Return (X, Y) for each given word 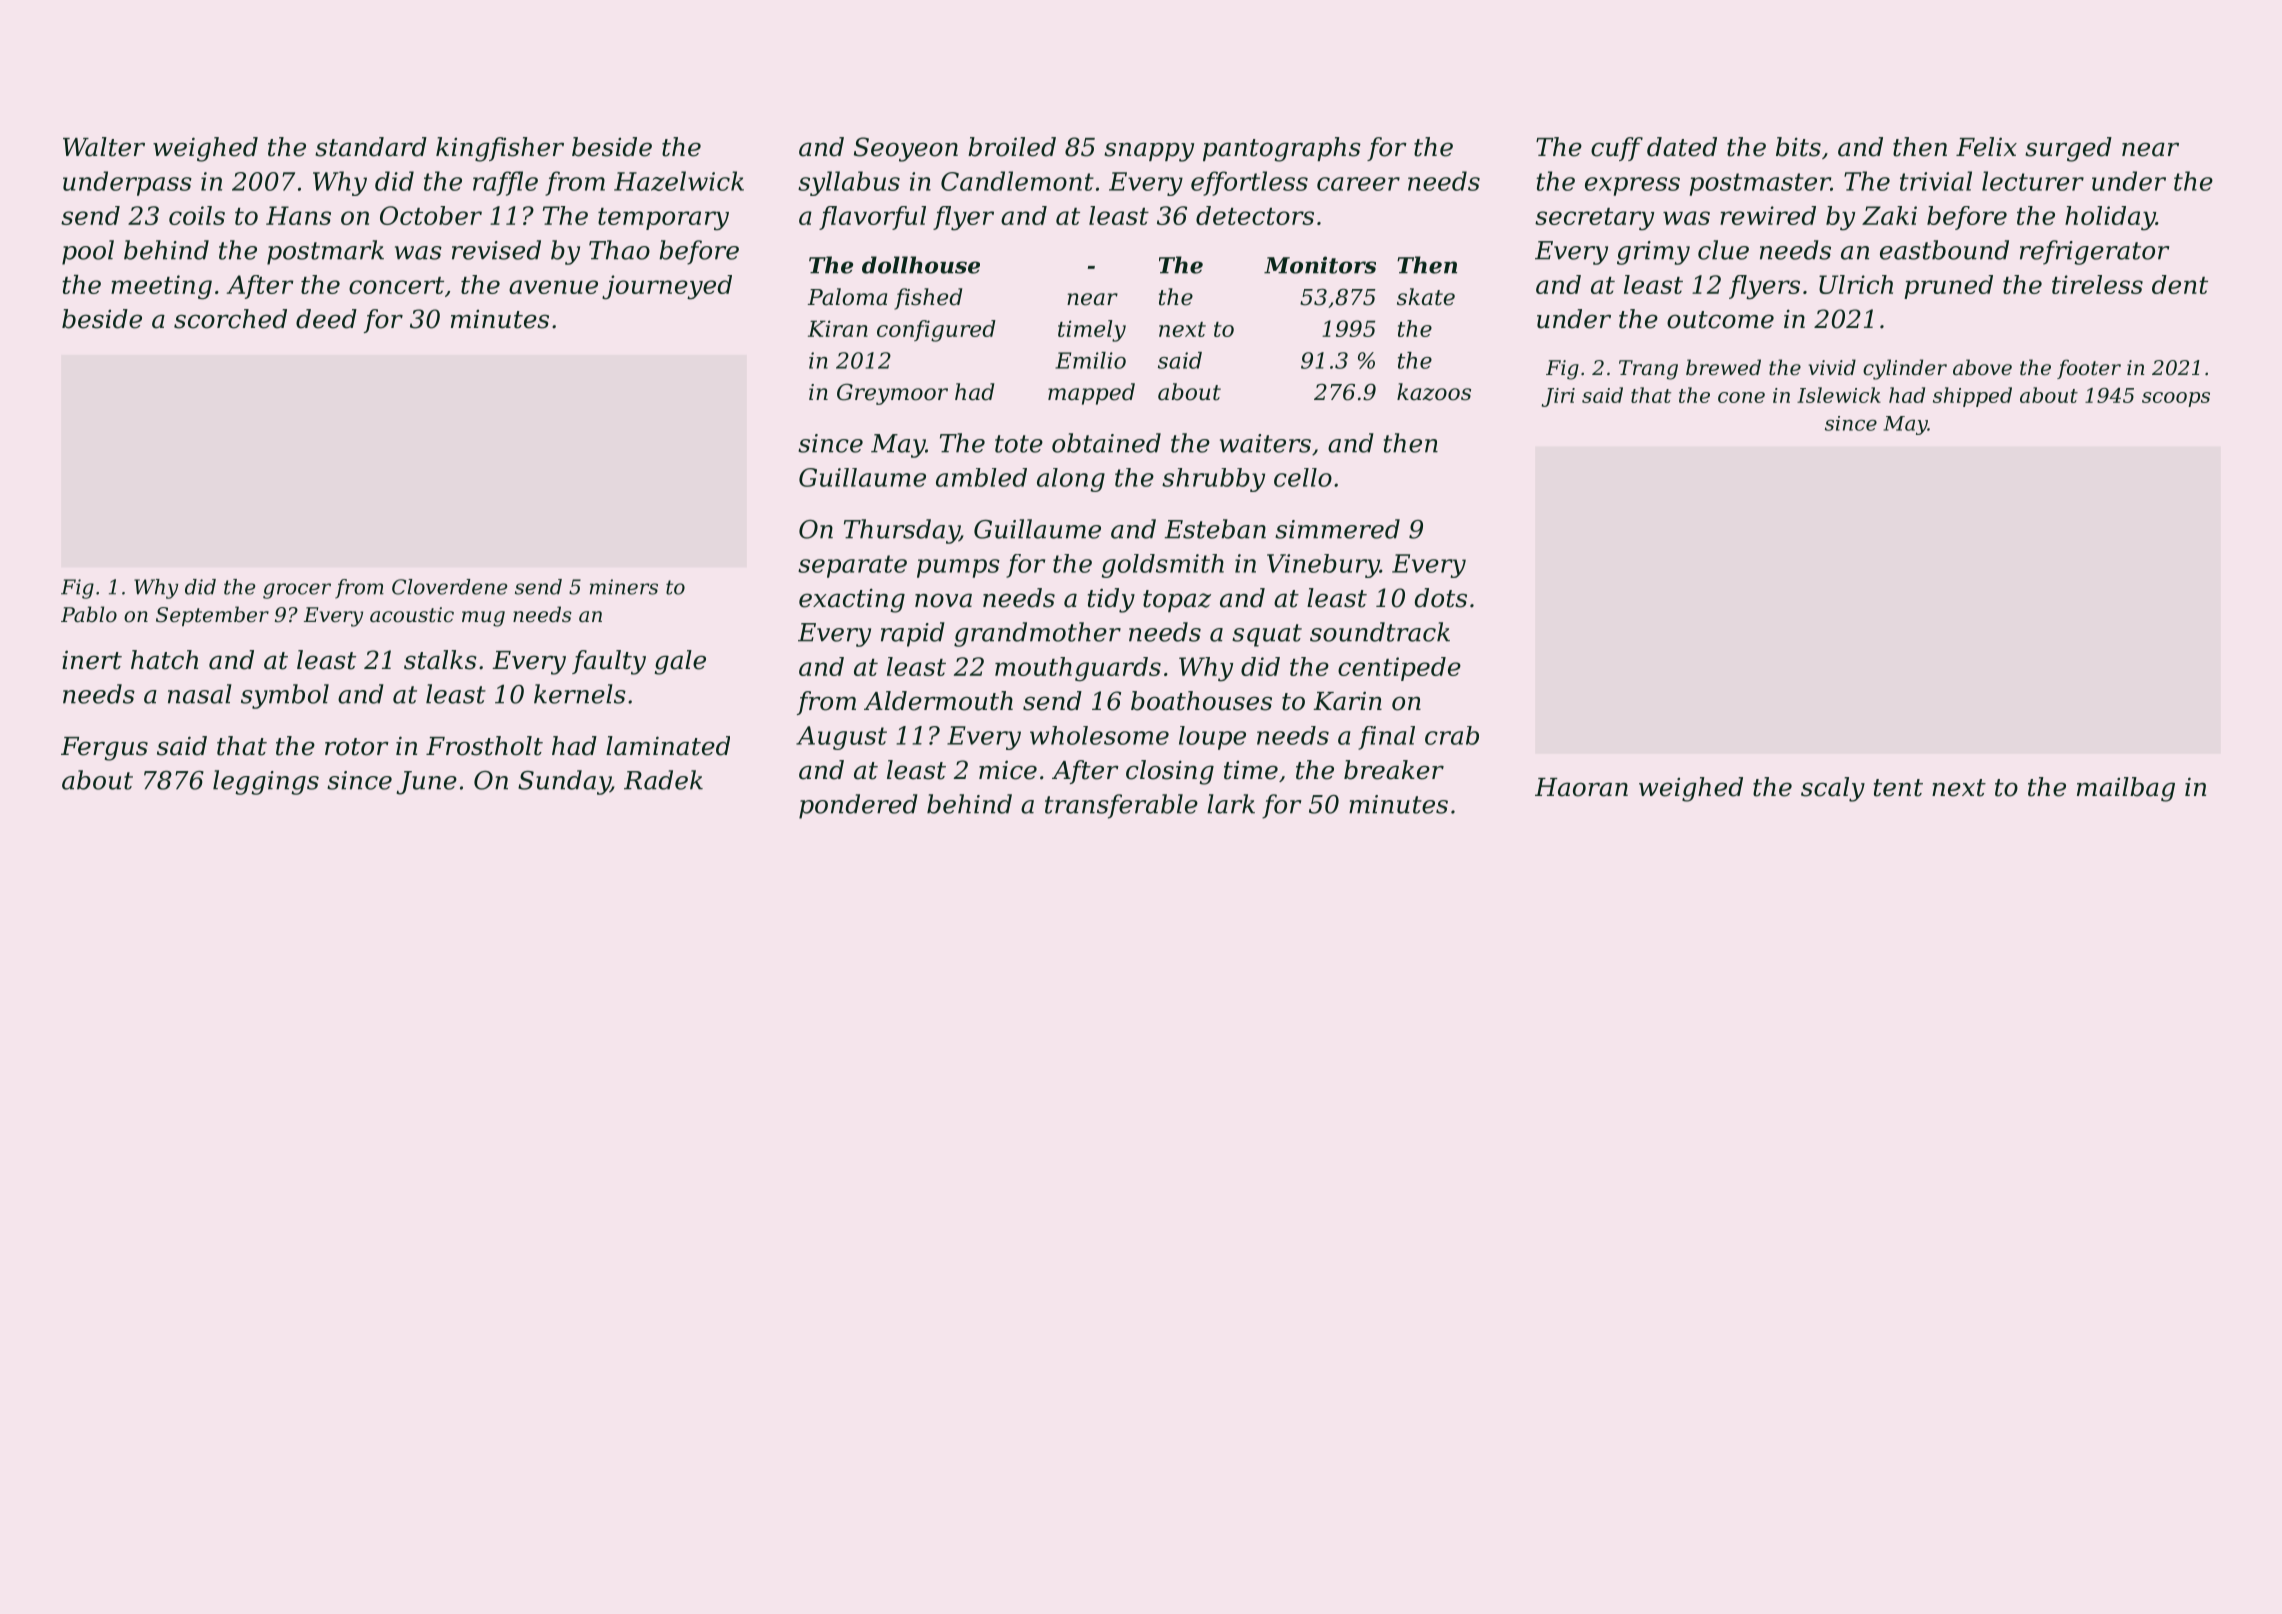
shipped (1972, 397)
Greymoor (892, 394)
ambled (981, 477)
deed (326, 319)
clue (1723, 250)
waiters (1265, 443)
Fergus (104, 749)
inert (92, 660)
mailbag (2126, 789)
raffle (505, 183)
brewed (1723, 367)
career (1358, 184)
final (1386, 738)
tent (1898, 788)
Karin (1347, 701)
